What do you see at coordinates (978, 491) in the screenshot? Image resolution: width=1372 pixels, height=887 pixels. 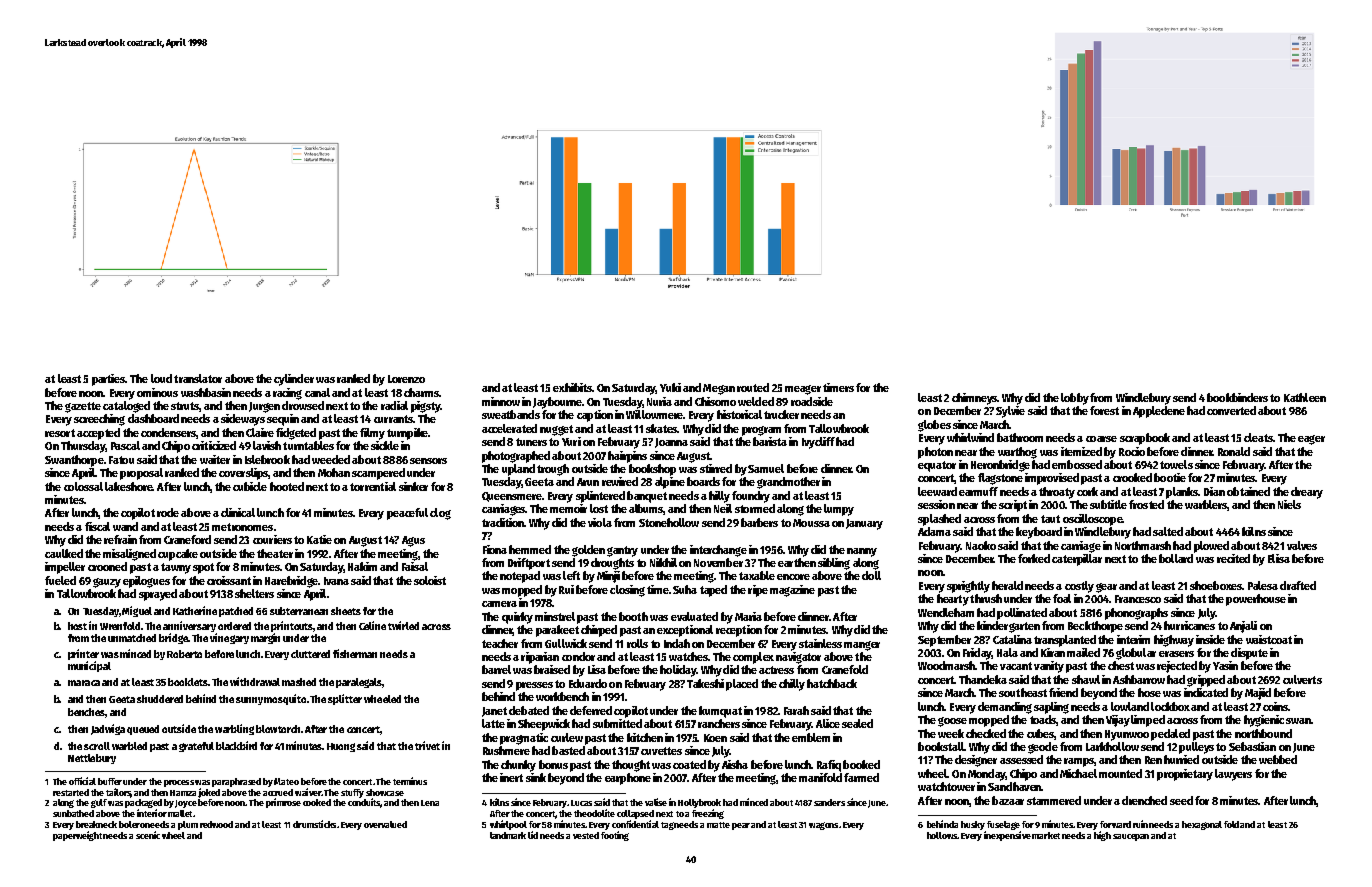 I see `earmuff` at bounding box center [978, 491].
